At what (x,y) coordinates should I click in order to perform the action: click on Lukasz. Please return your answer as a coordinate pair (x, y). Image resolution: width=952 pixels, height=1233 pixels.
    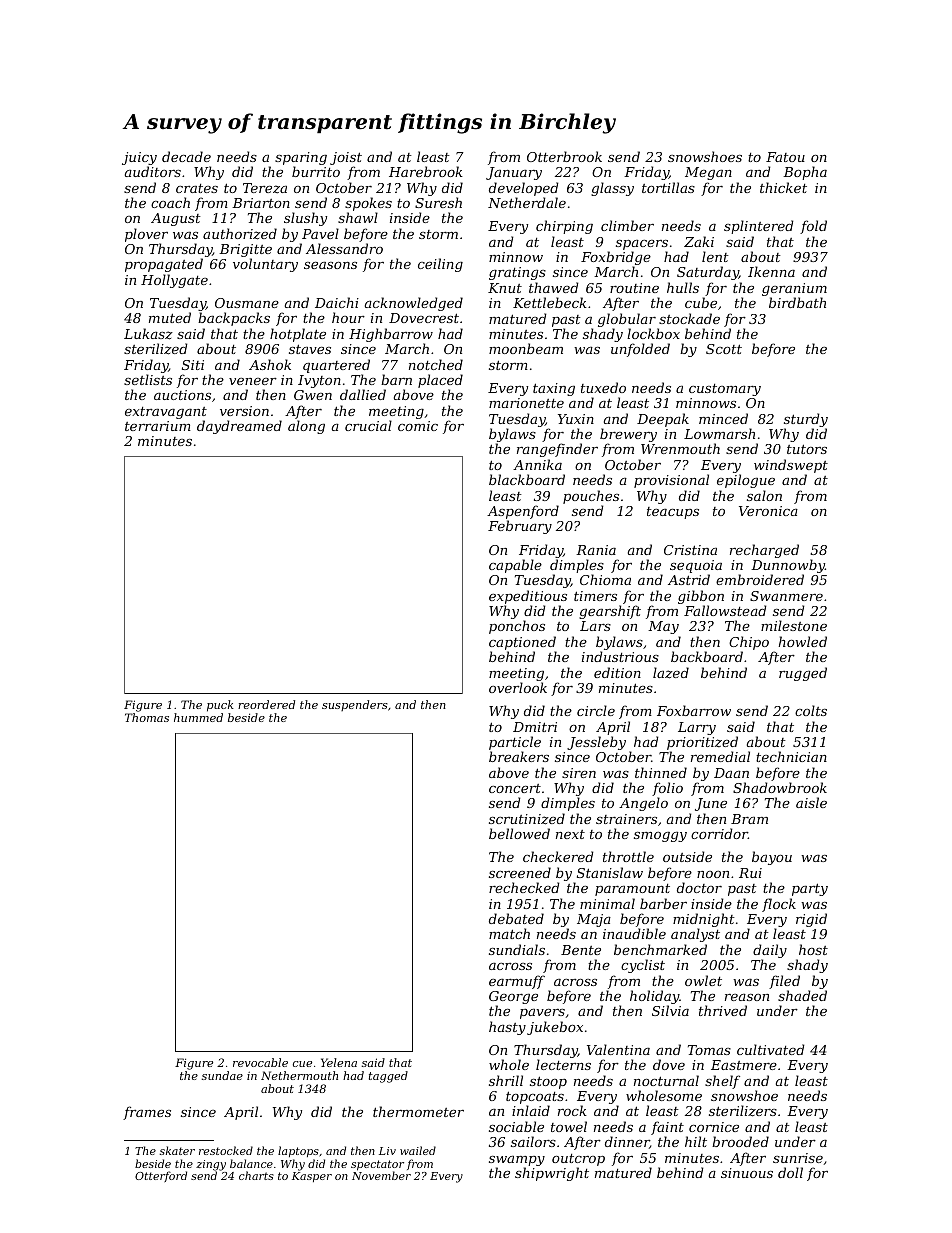
    Looking at the image, I should click on (148, 334).
